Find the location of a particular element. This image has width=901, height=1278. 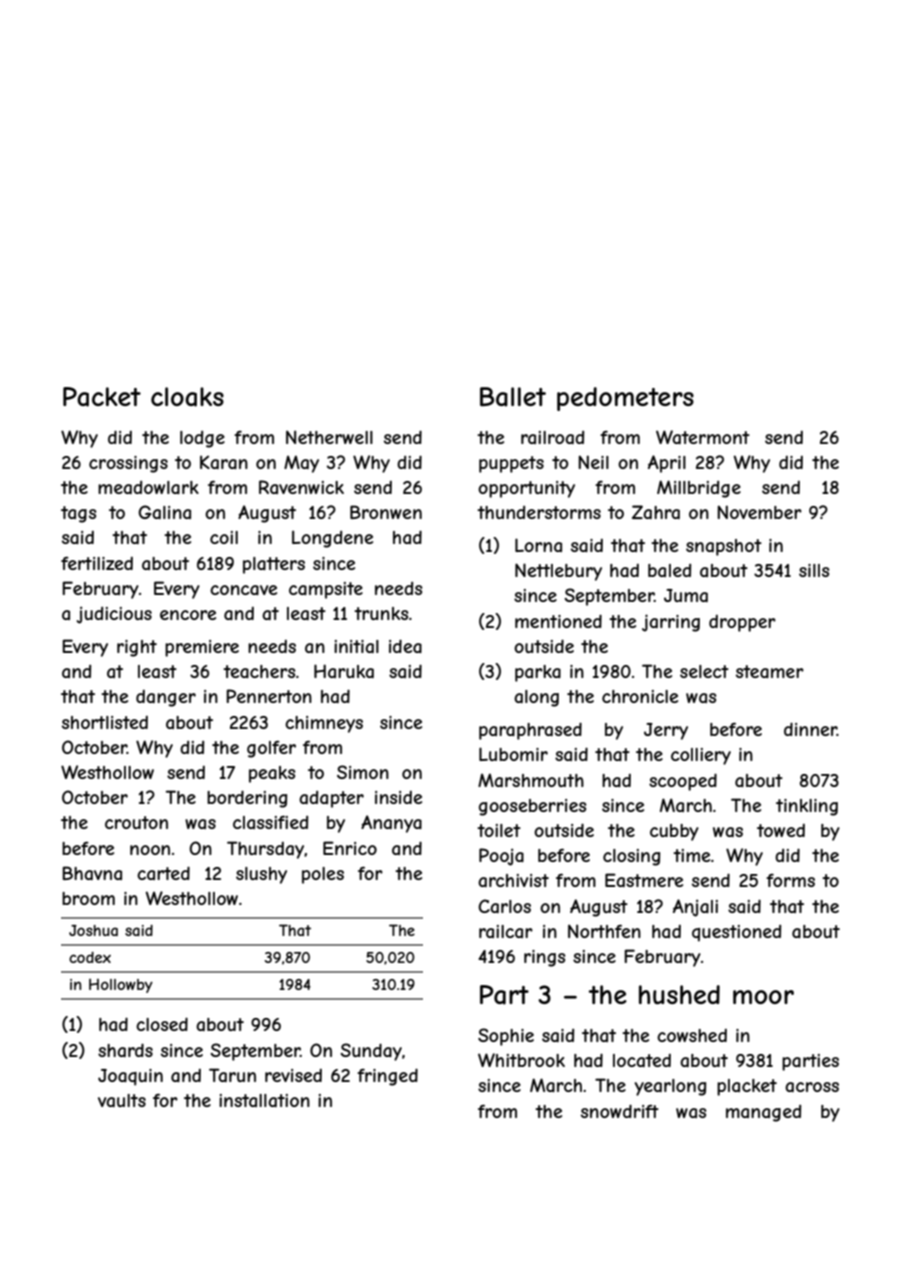

Anjali is located at coordinates (695, 908).
